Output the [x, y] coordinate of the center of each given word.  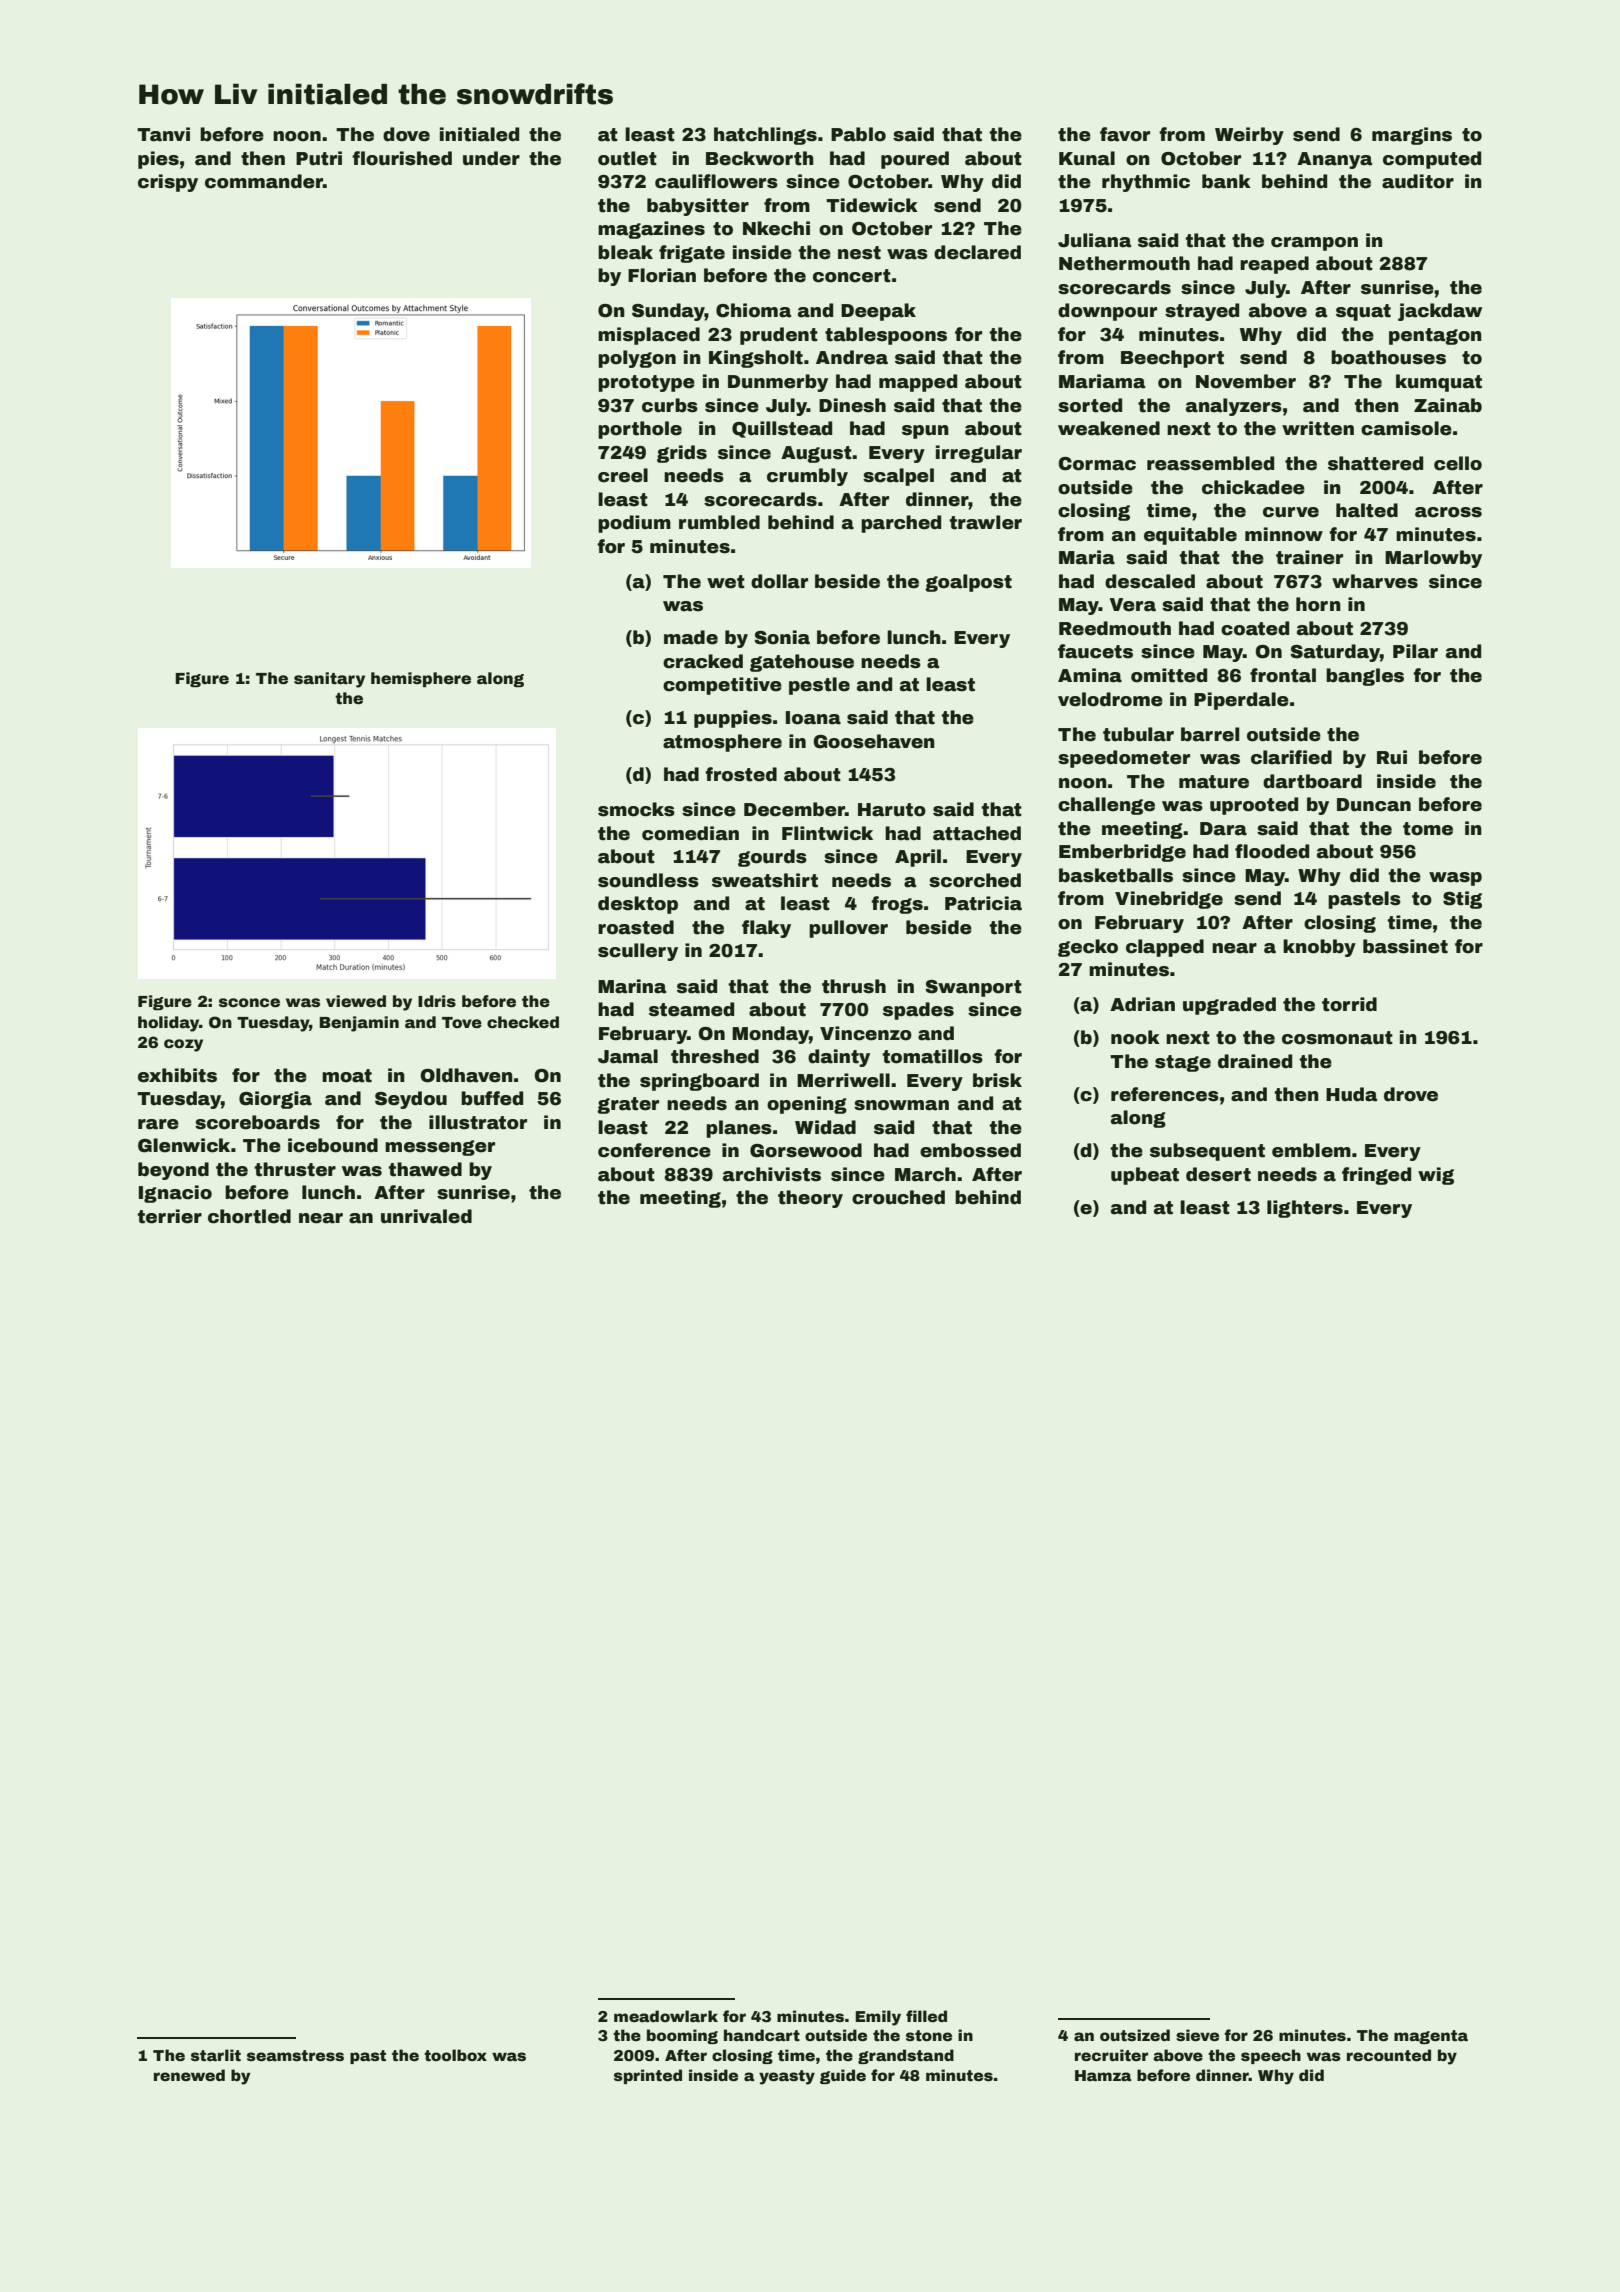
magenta [1431, 2037]
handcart [762, 2035]
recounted [1389, 2055]
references [1165, 1094]
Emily [878, 2018]
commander [264, 181]
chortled [249, 1216]
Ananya [1335, 160]
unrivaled [426, 1216]
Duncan [1374, 805]
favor [1125, 134]
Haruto [892, 810]
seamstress [295, 2055]
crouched [898, 1197]
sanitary [329, 680]
